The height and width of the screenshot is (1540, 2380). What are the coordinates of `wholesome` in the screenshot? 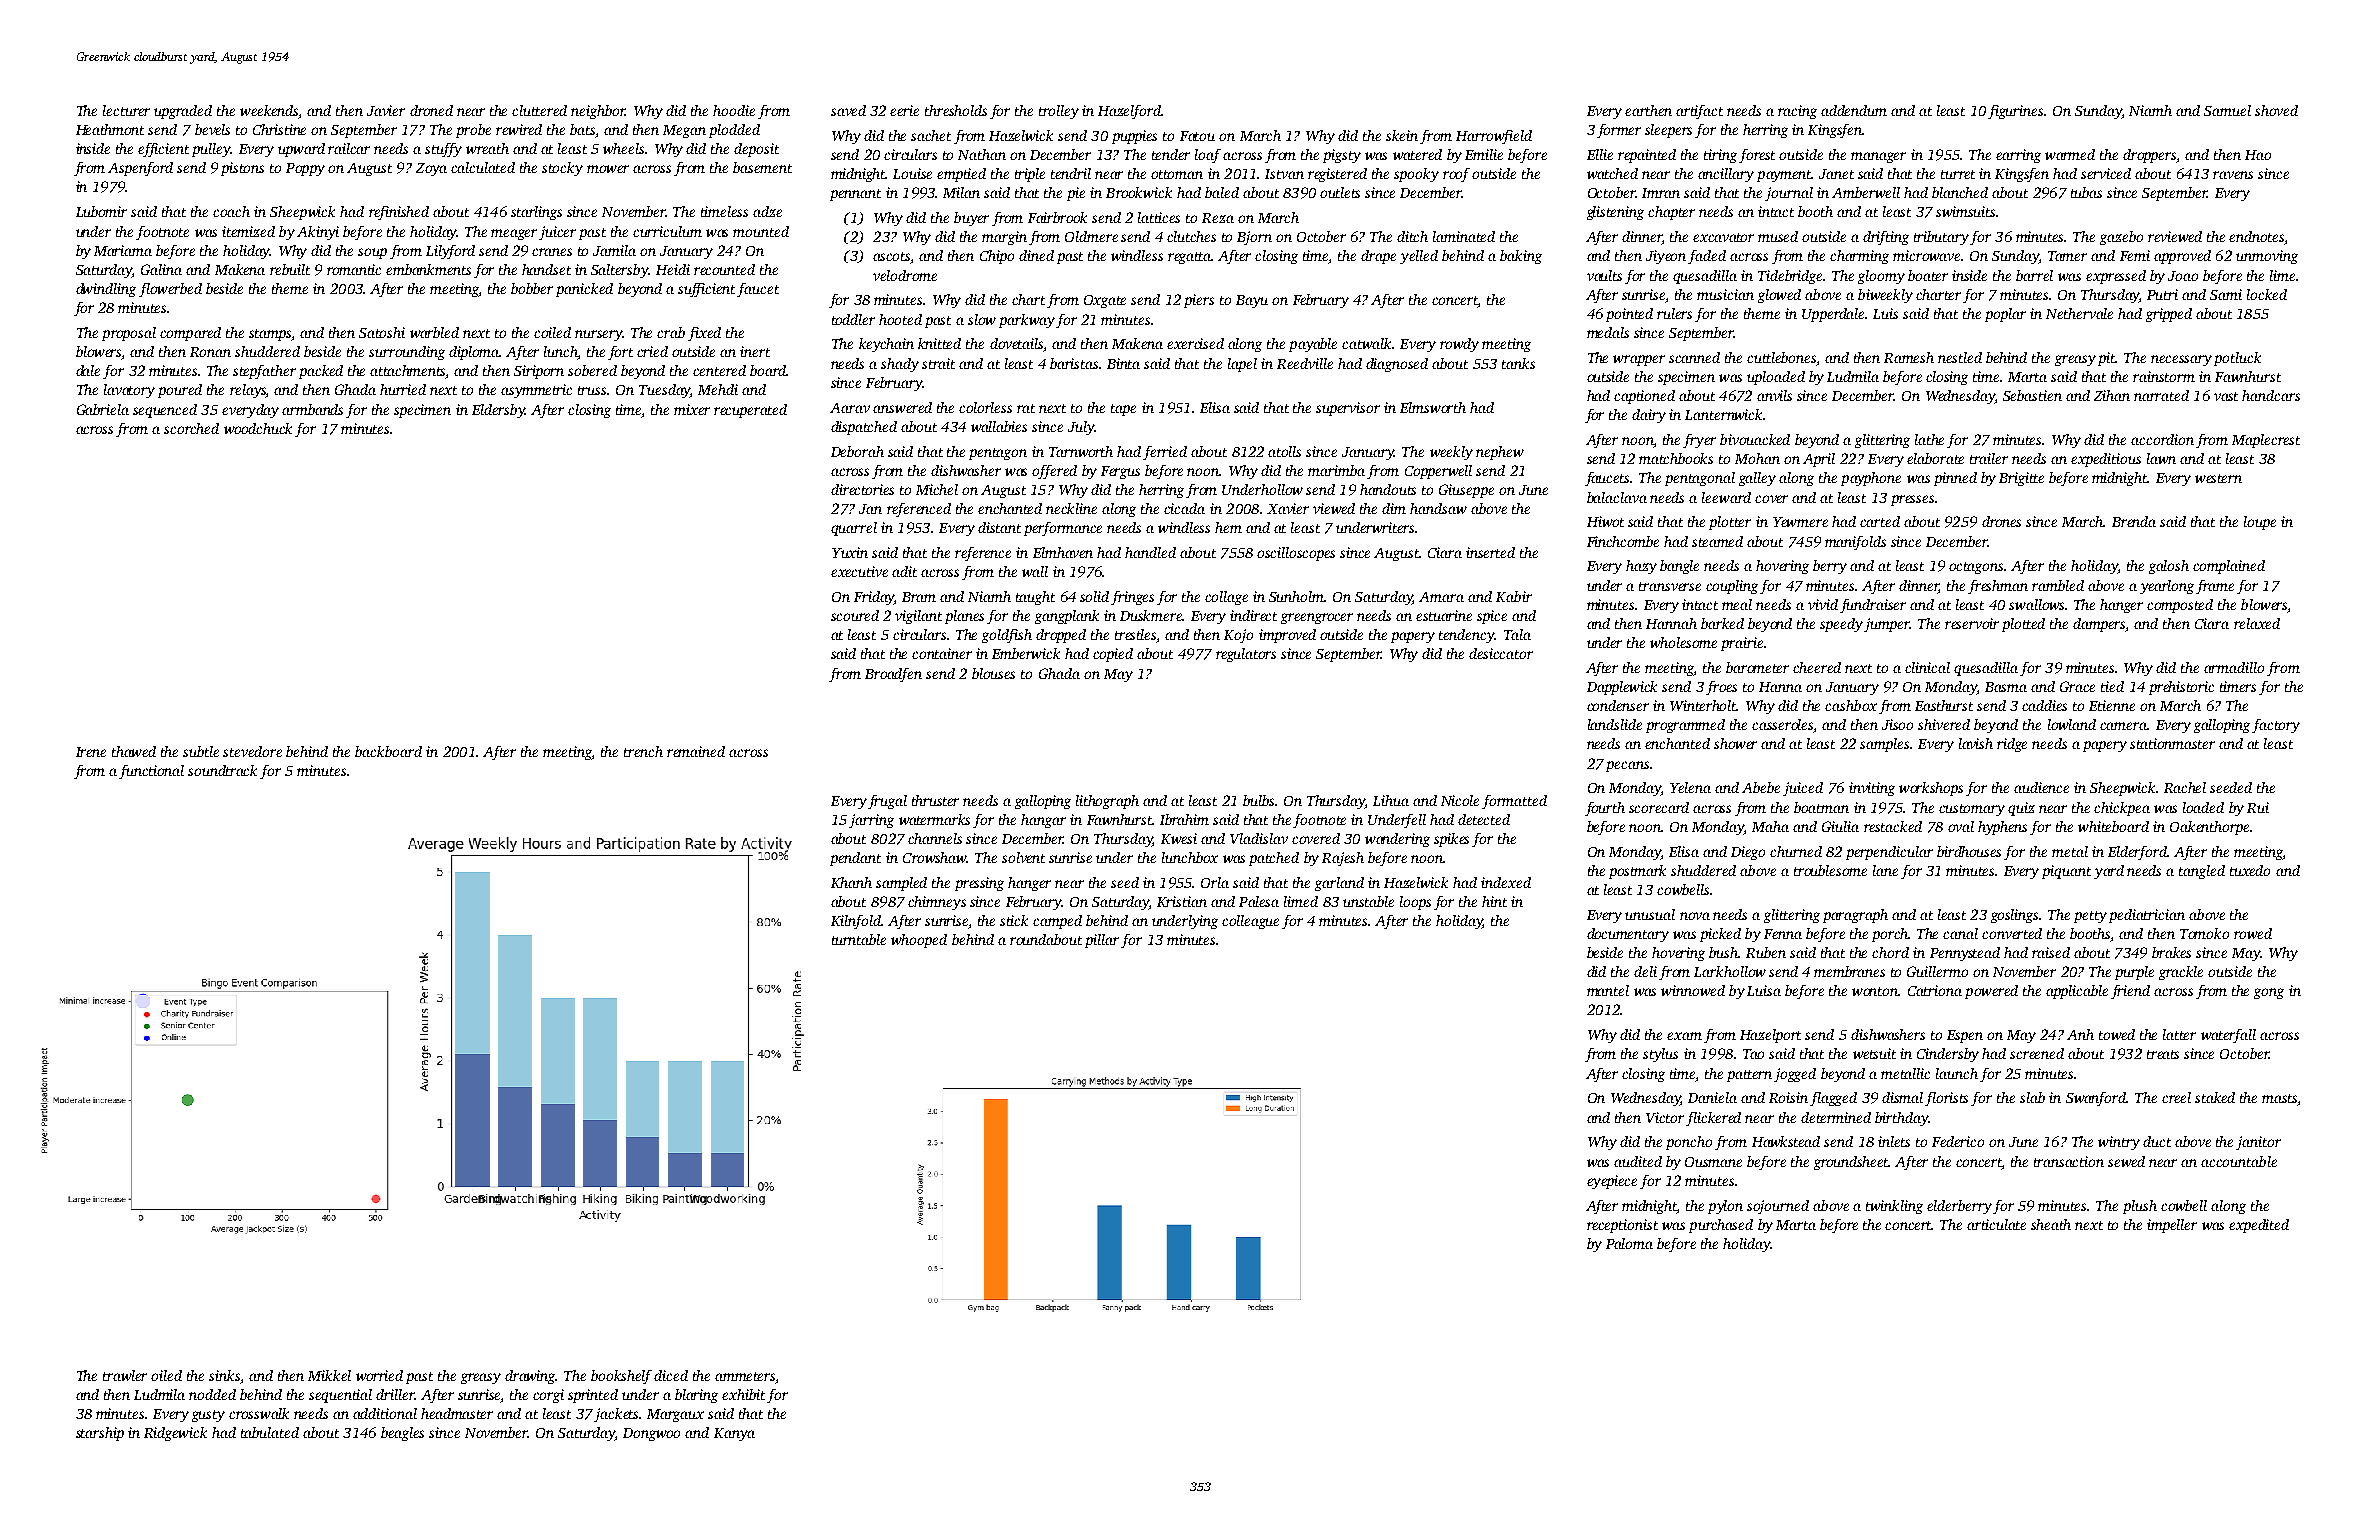 It's located at (1683, 642).
